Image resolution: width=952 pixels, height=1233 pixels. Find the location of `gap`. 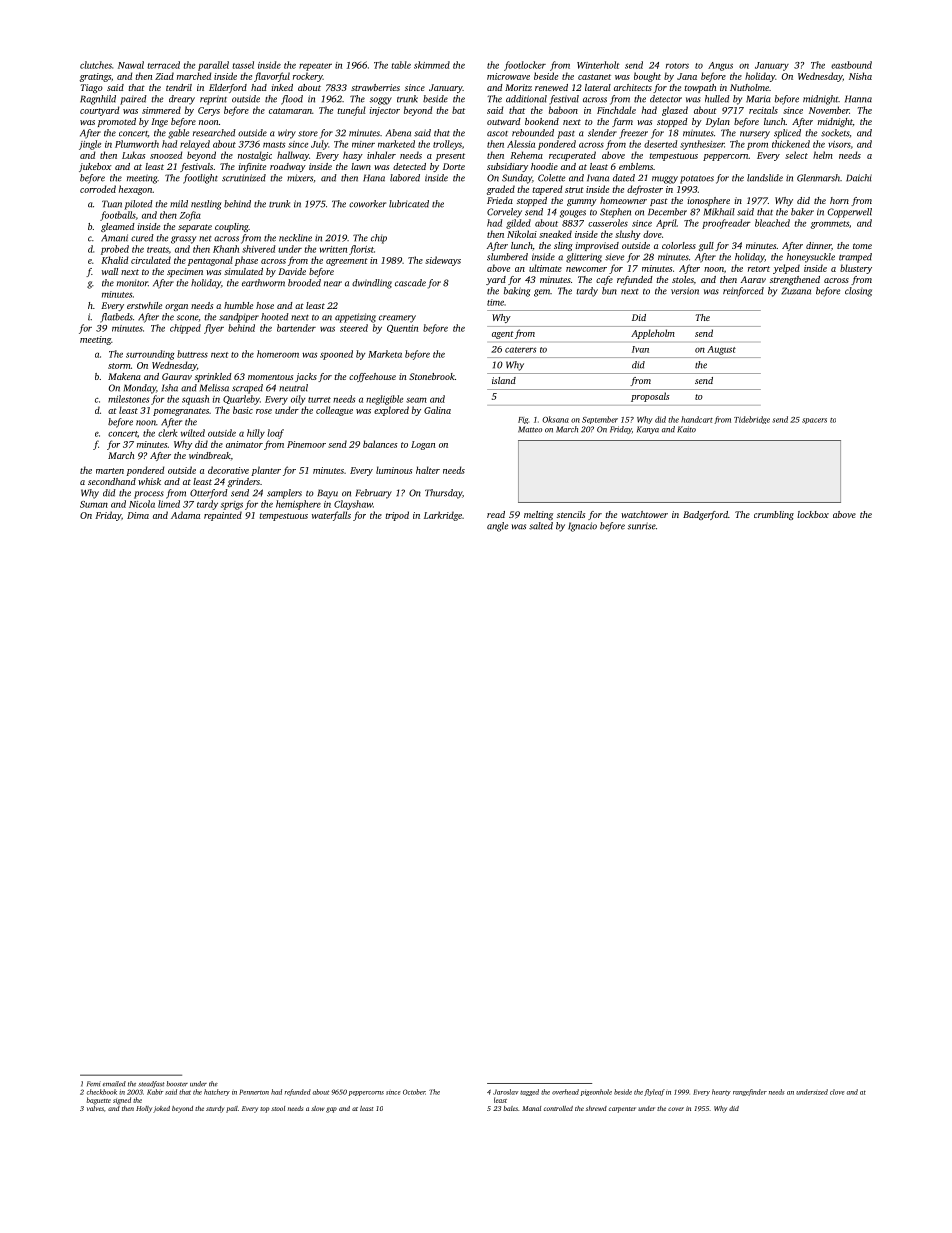

gap is located at coordinates (331, 1110).
